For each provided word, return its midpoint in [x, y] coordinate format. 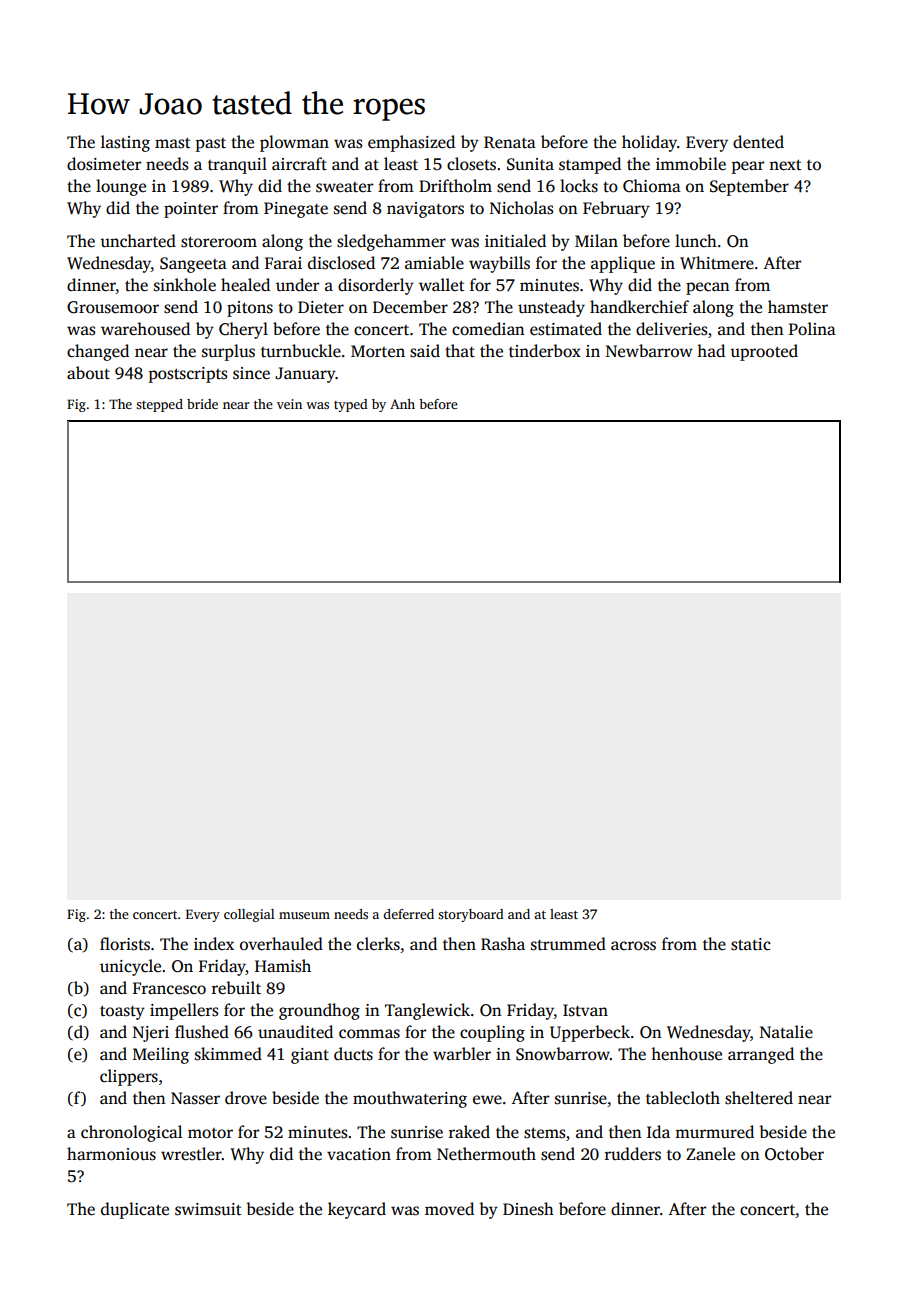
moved [449, 1209]
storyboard [471, 915]
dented [758, 142]
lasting [125, 143]
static [751, 944]
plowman [294, 143]
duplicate [135, 1210]
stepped [159, 405]
